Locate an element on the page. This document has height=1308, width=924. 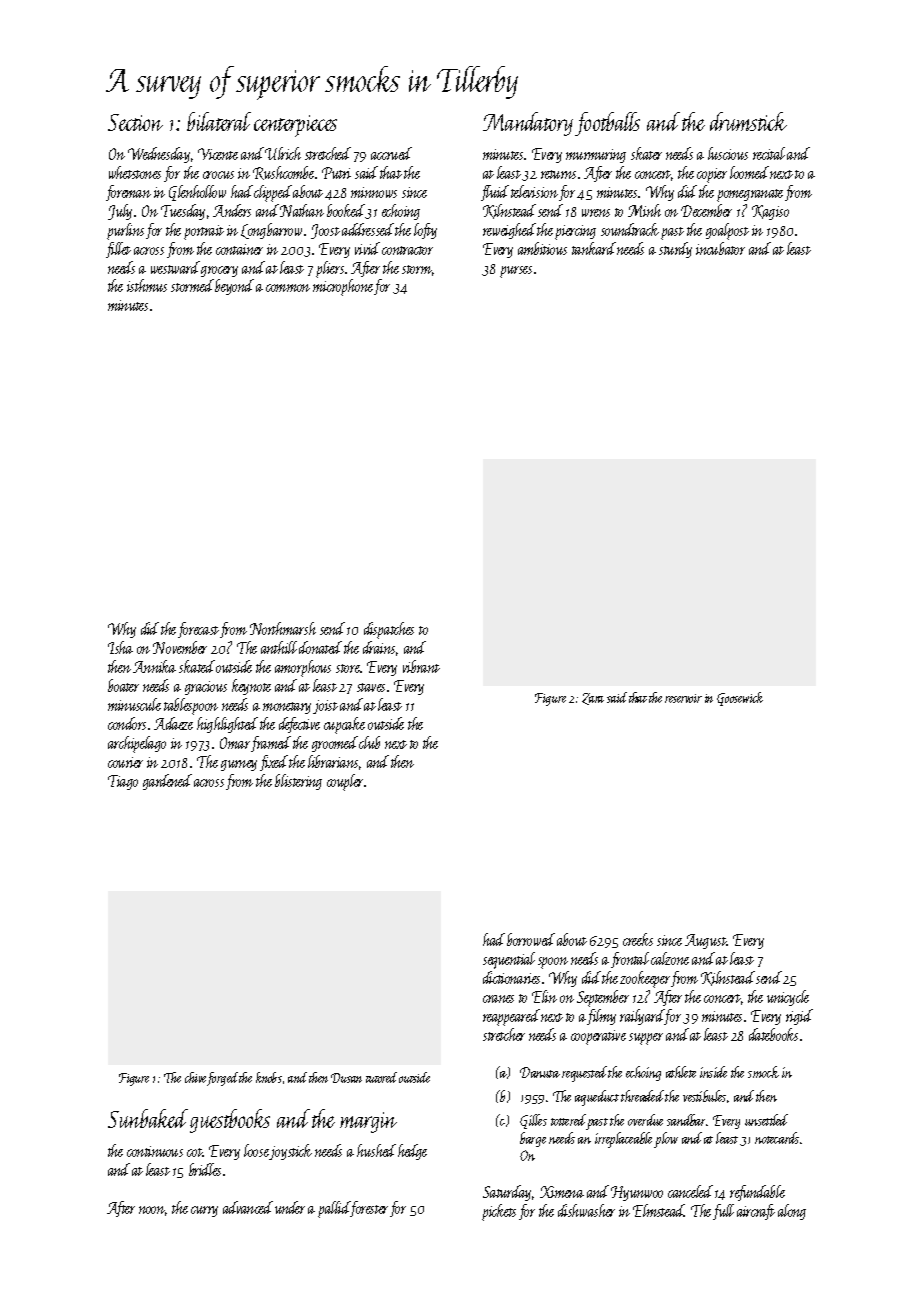
Isha is located at coordinates (120, 647).
